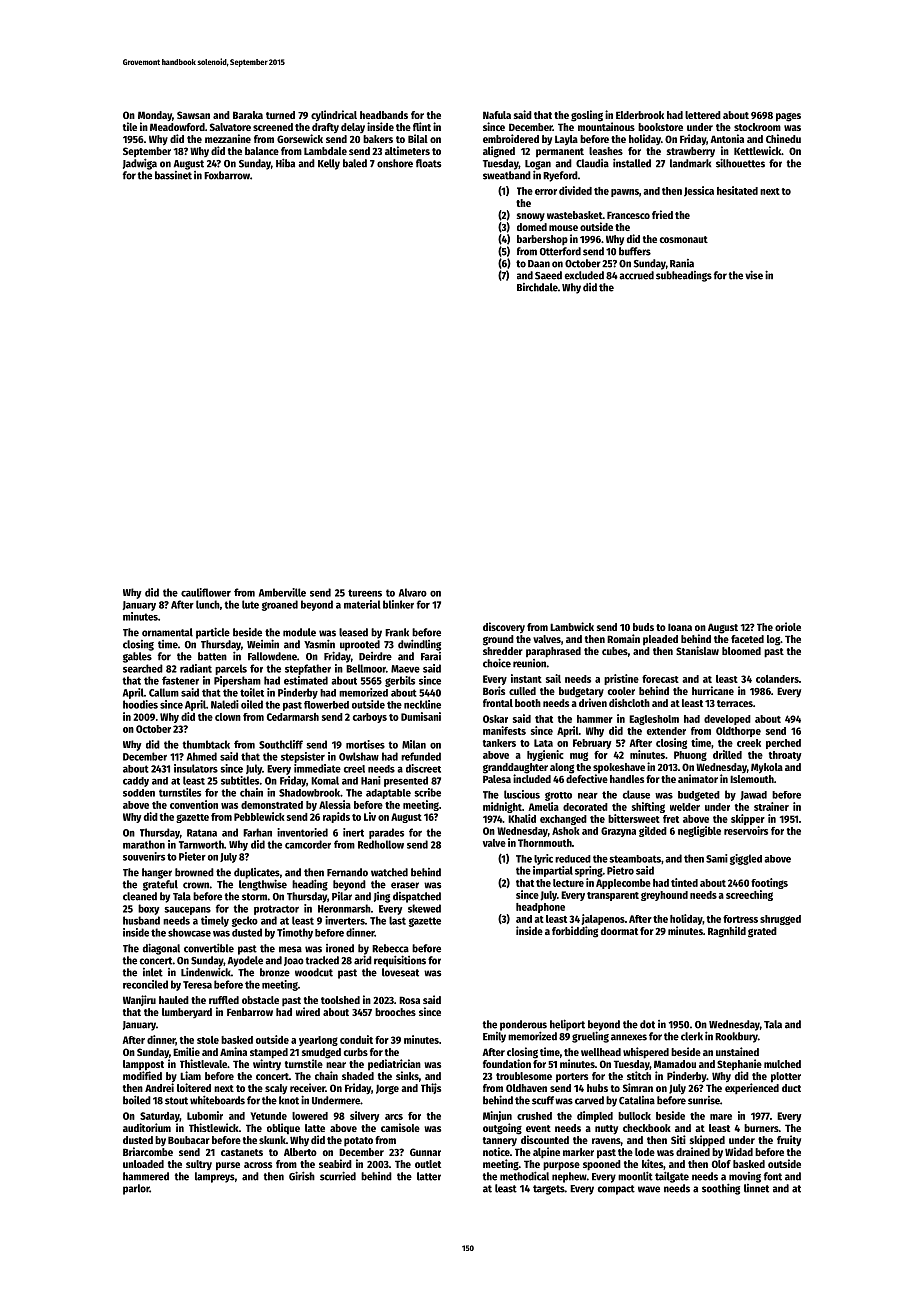 This document has width=924, height=1308. I want to click on lettered, so click(703, 115).
